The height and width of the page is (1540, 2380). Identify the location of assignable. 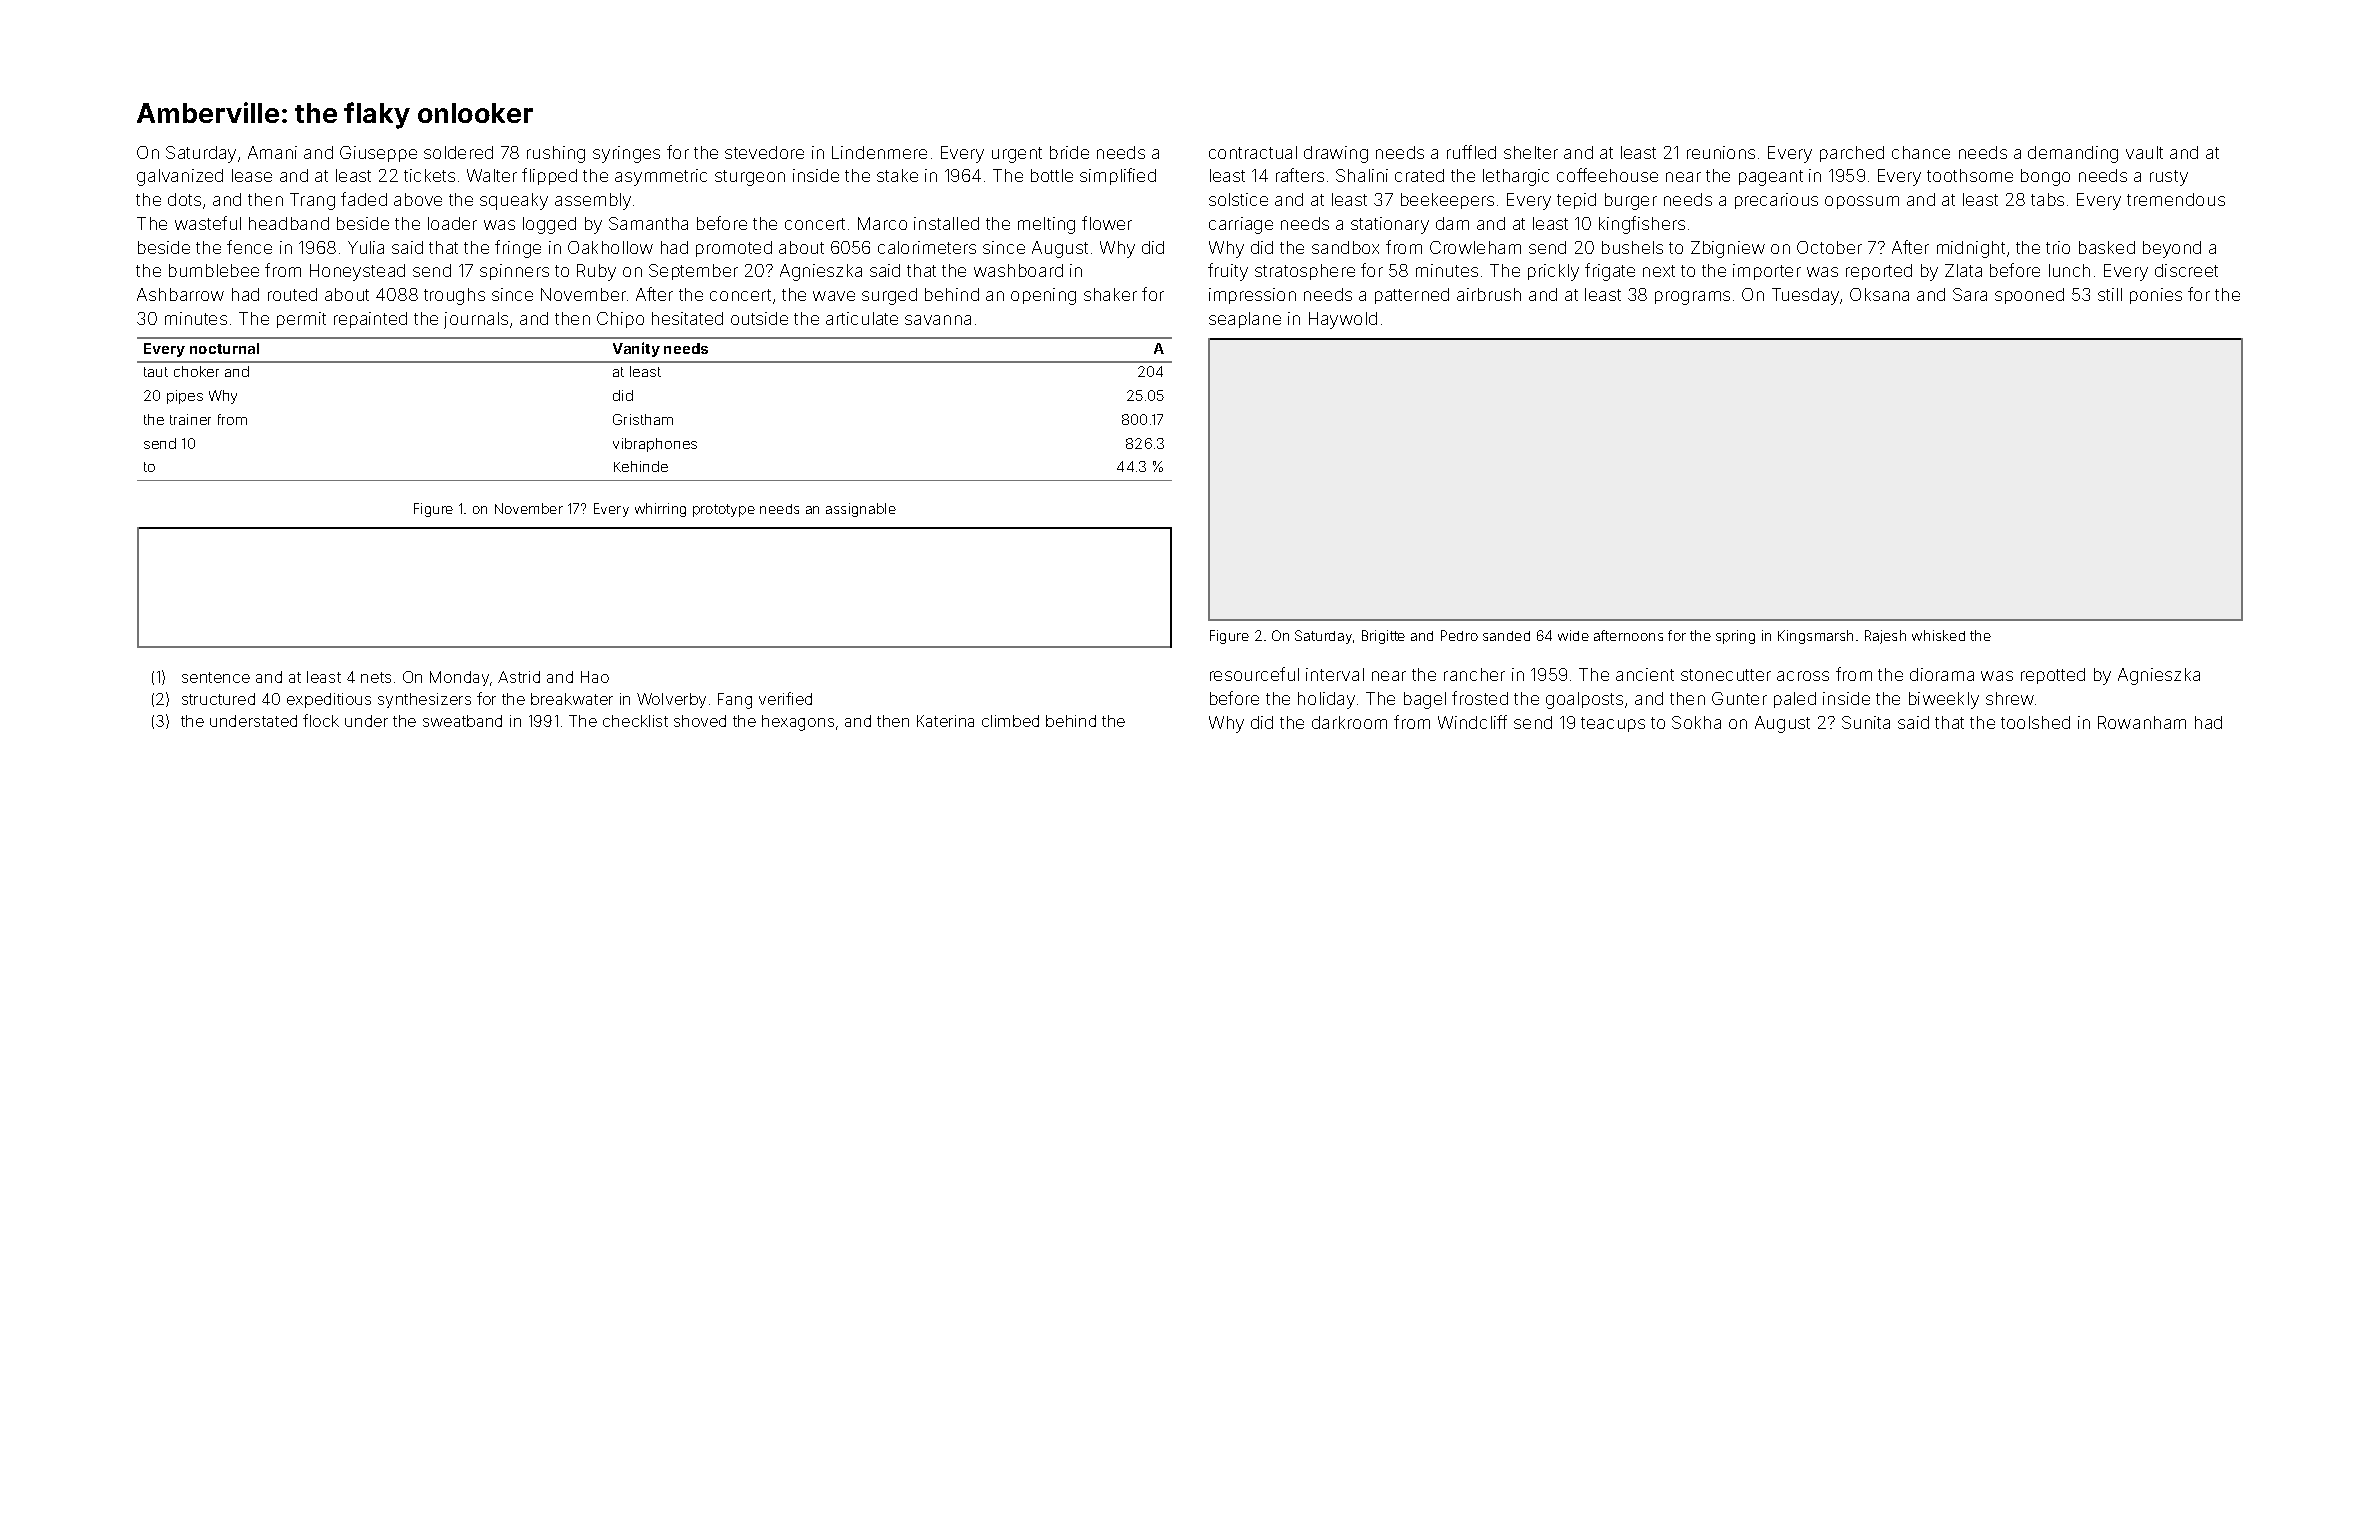
(861, 510).
